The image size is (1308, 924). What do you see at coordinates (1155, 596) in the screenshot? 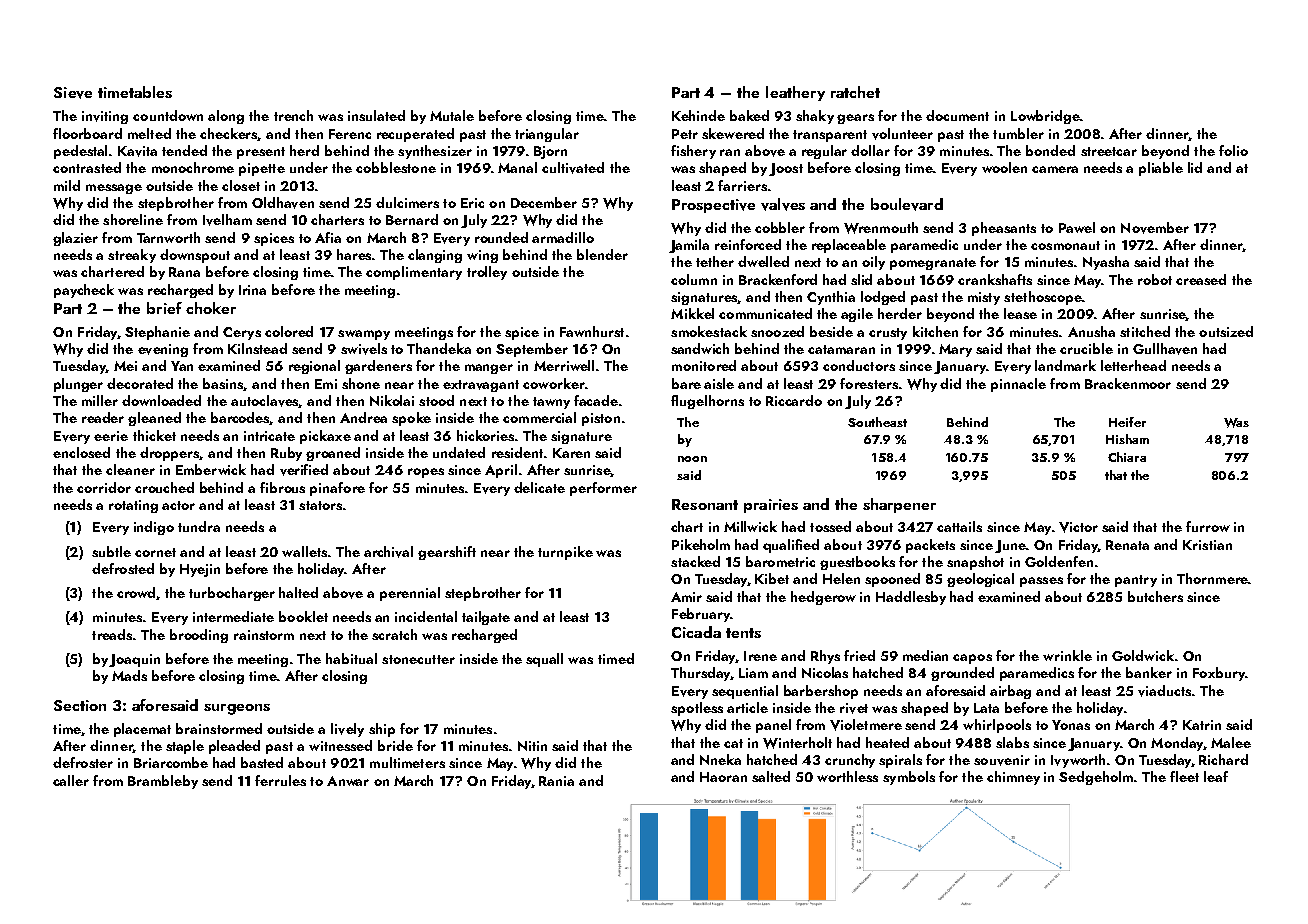
I see `butchers` at bounding box center [1155, 596].
